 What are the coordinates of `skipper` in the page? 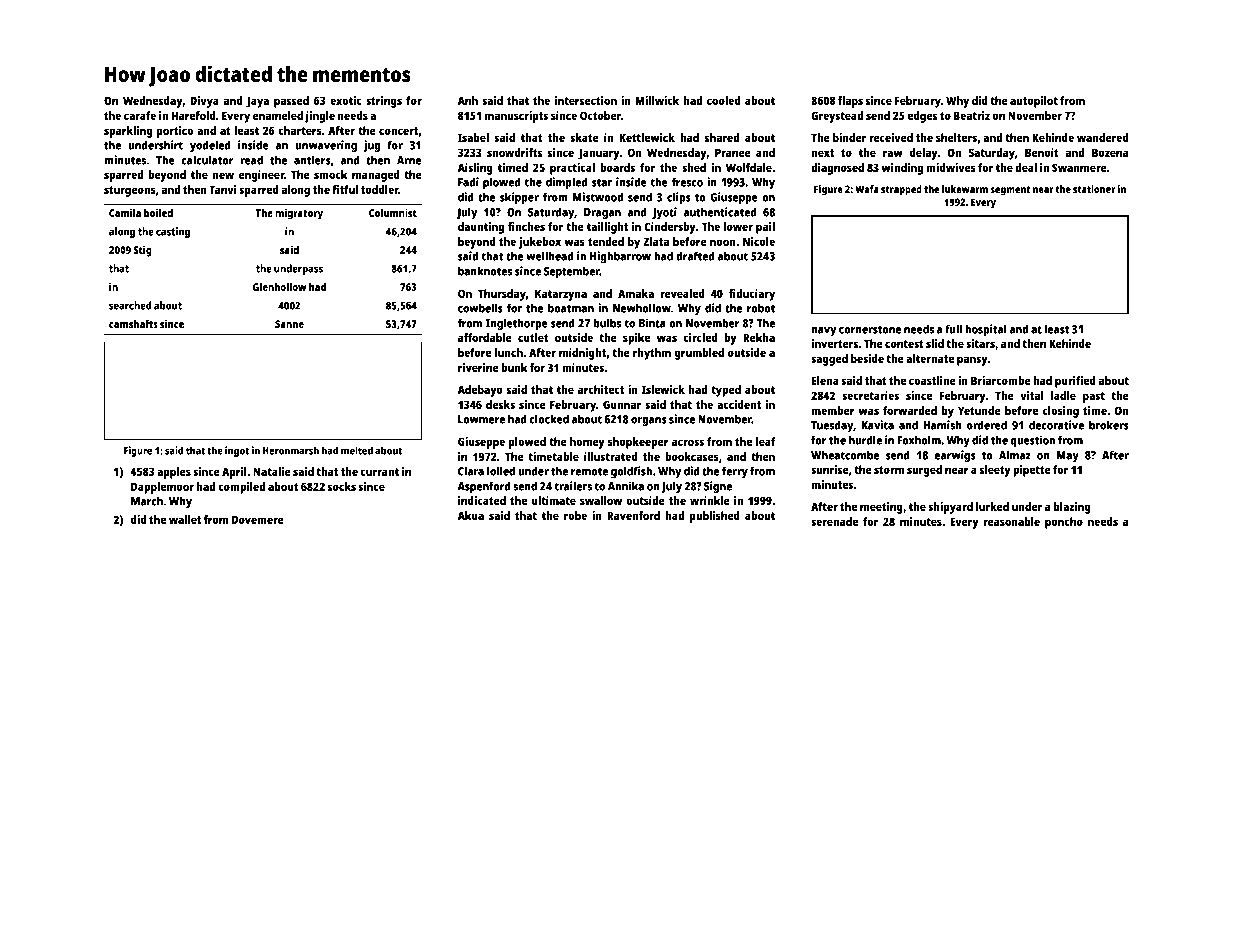 It's located at (519, 198).
